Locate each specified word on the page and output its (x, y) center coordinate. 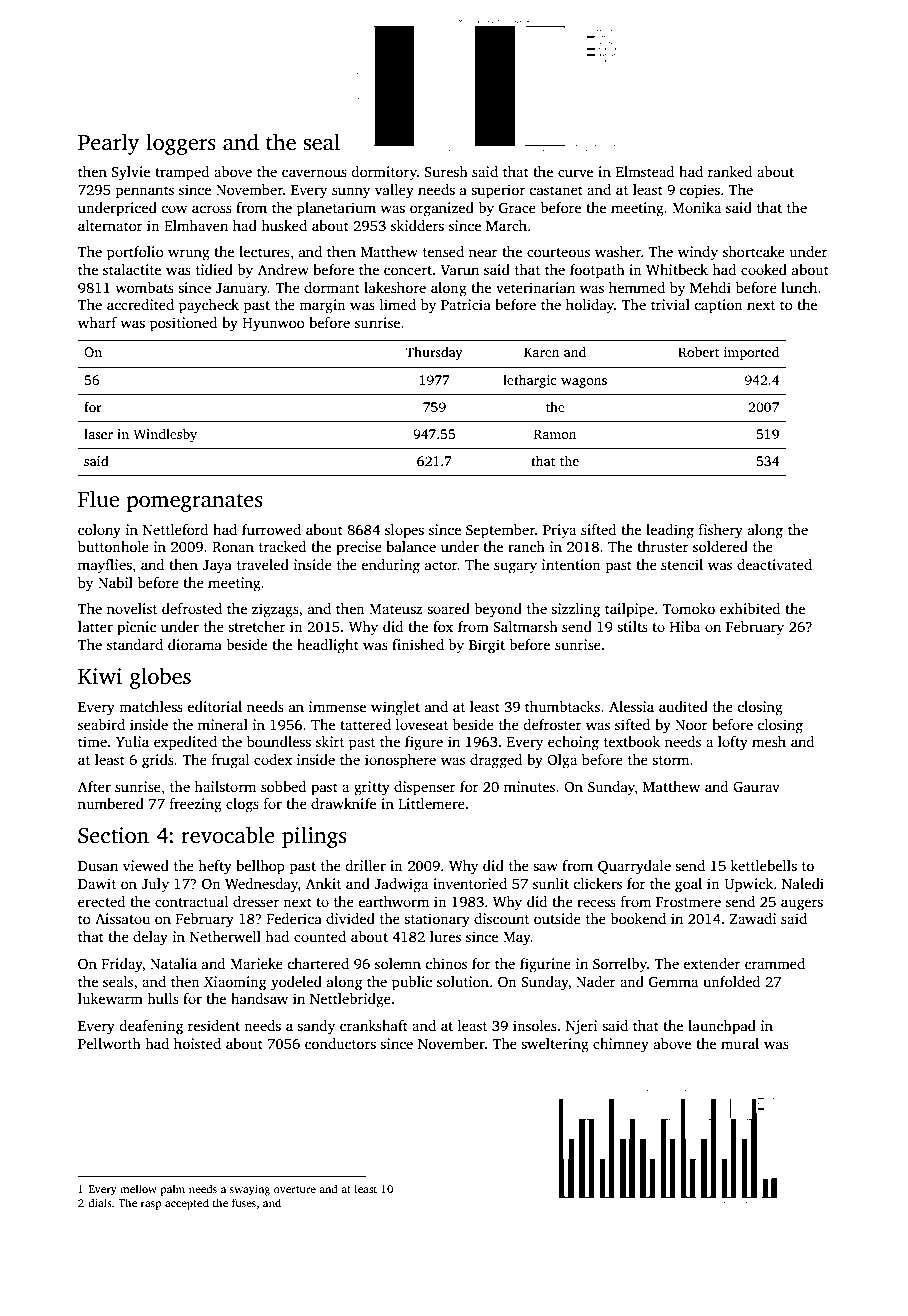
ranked (730, 171)
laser (98, 434)
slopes (404, 531)
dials (100, 1202)
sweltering (555, 1045)
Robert (698, 351)
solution (463, 981)
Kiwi (100, 676)
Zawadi (753, 918)
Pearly (108, 144)
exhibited (750, 608)
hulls (163, 998)
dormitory (384, 173)
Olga (562, 761)
